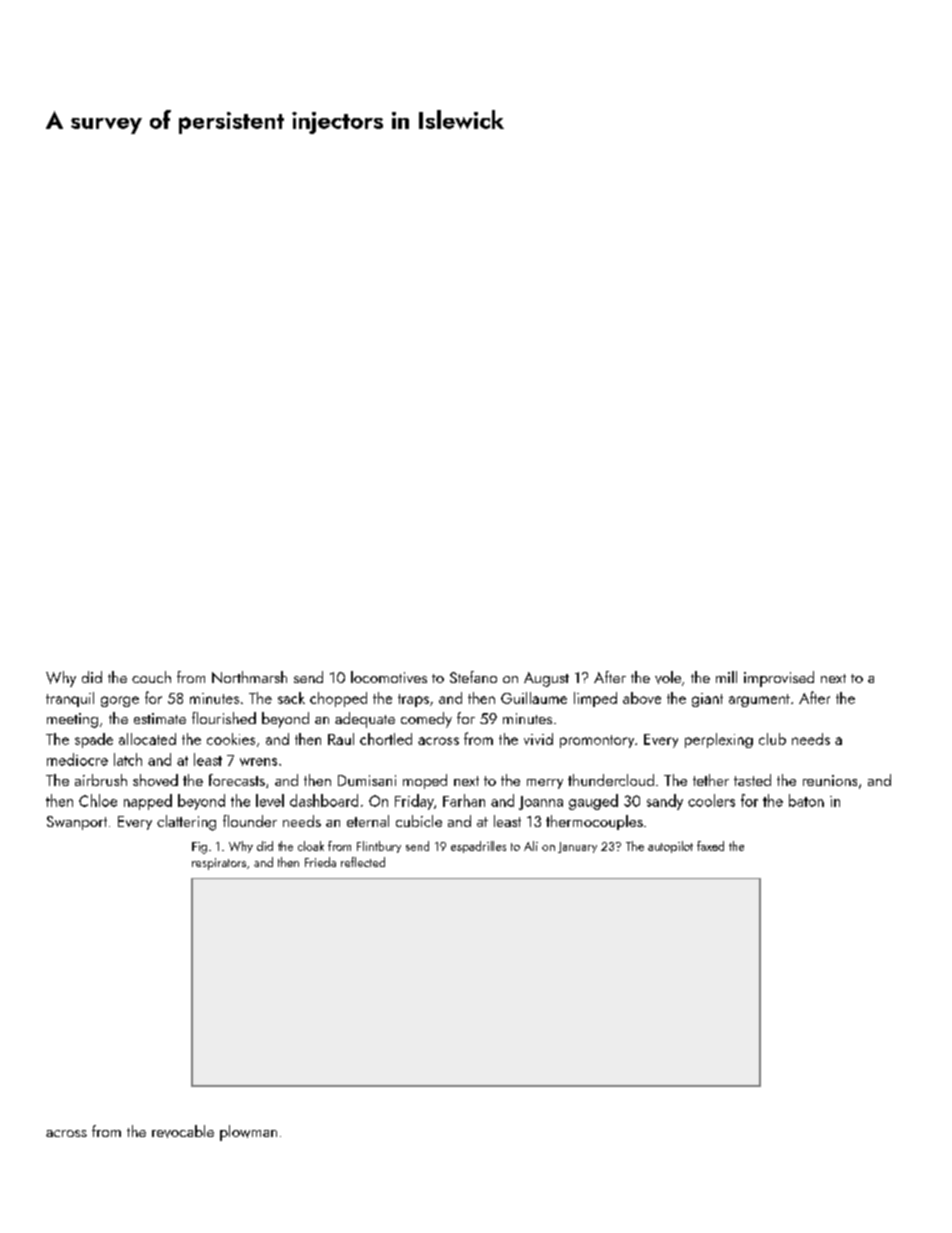  What do you see at coordinates (219, 864) in the screenshot?
I see `respirators` at bounding box center [219, 864].
